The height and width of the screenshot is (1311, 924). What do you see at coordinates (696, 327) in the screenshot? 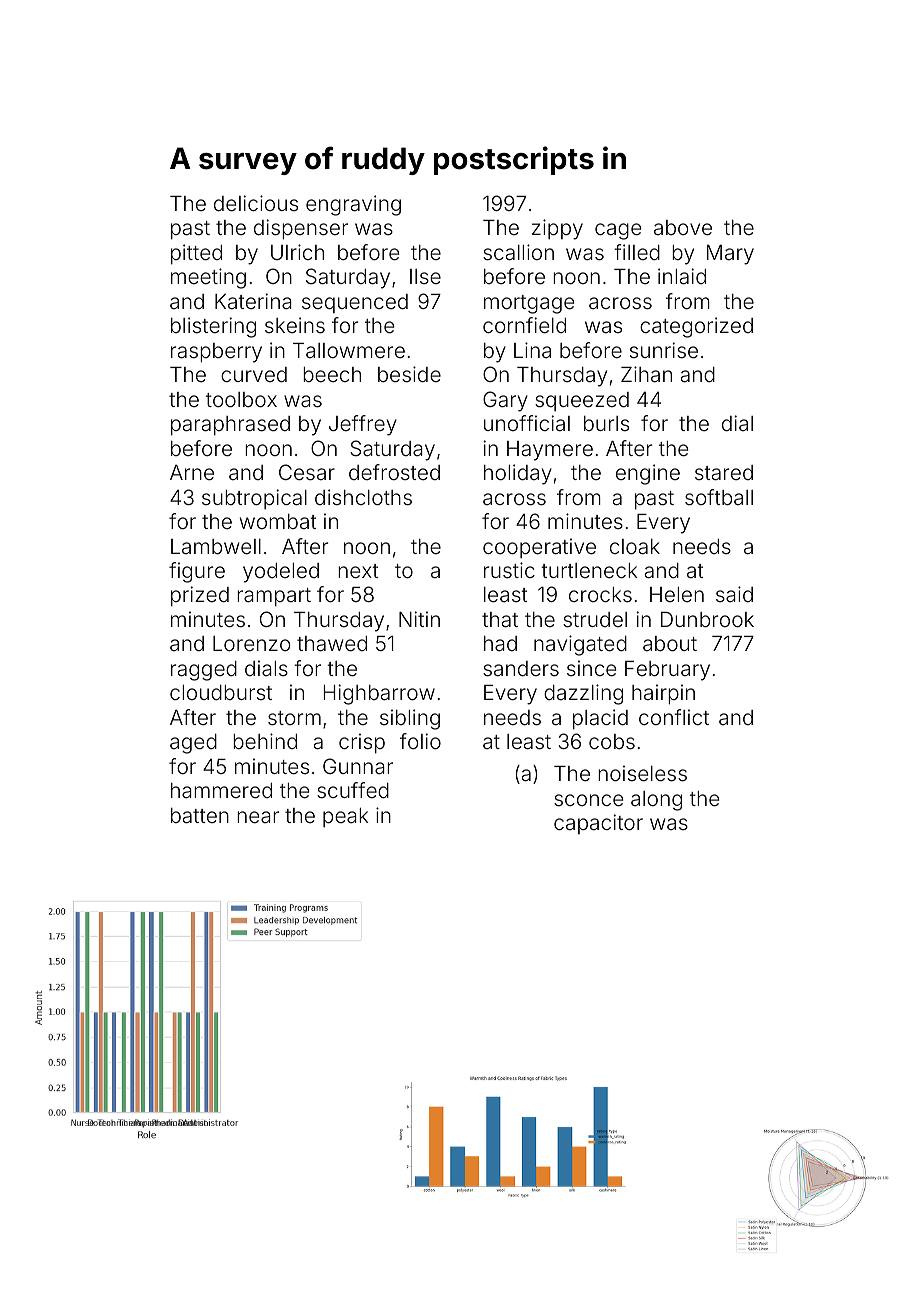
I see `categorized` at bounding box center [696, 327].
